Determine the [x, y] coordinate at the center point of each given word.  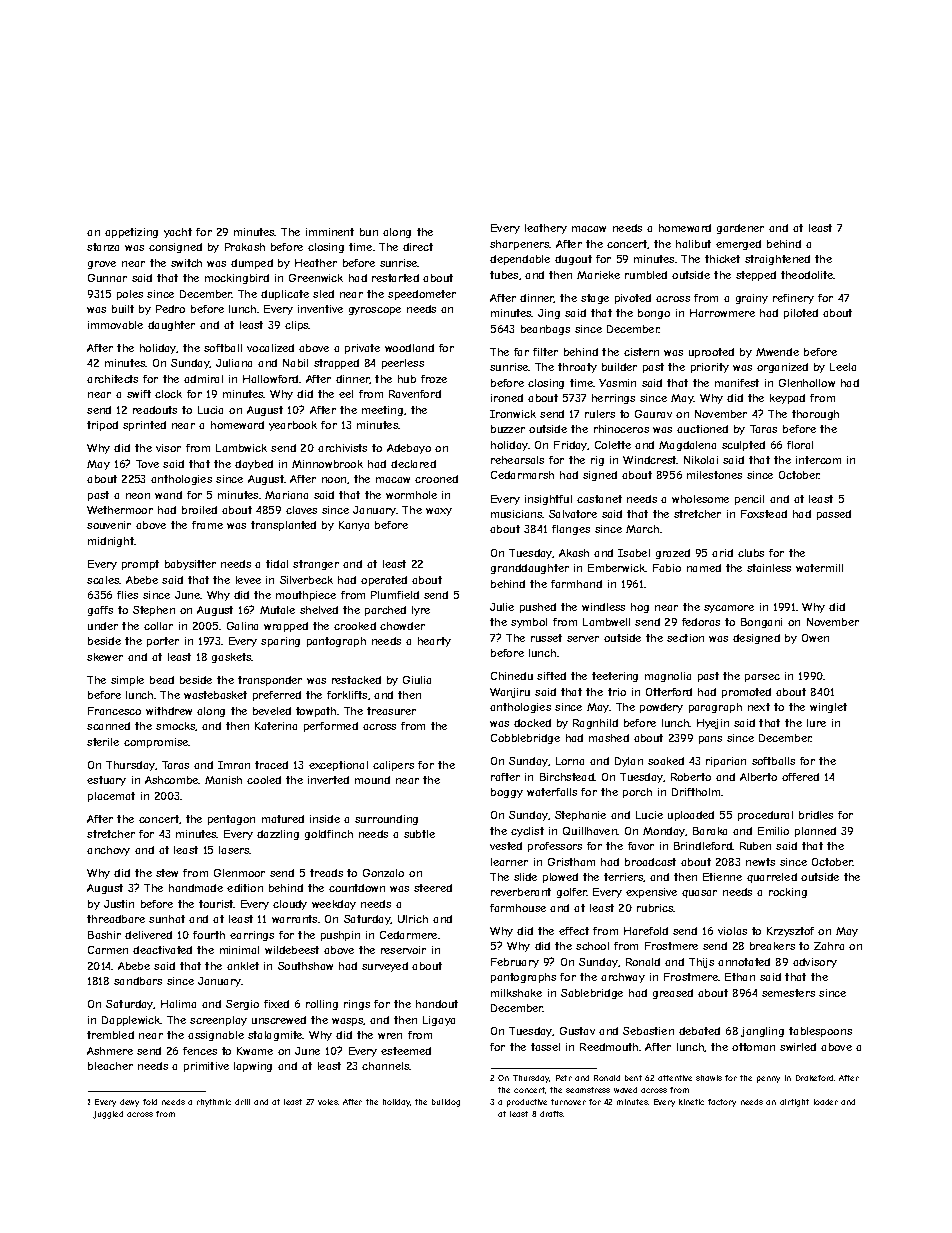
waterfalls [552, 792]
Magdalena [687, 446]
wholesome [700, 499]
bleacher [110, 1066]
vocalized [270, 348]
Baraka [710, 831]
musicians [517, 514]
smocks [176, 726]
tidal [277, 564]
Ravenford [415, 394]
